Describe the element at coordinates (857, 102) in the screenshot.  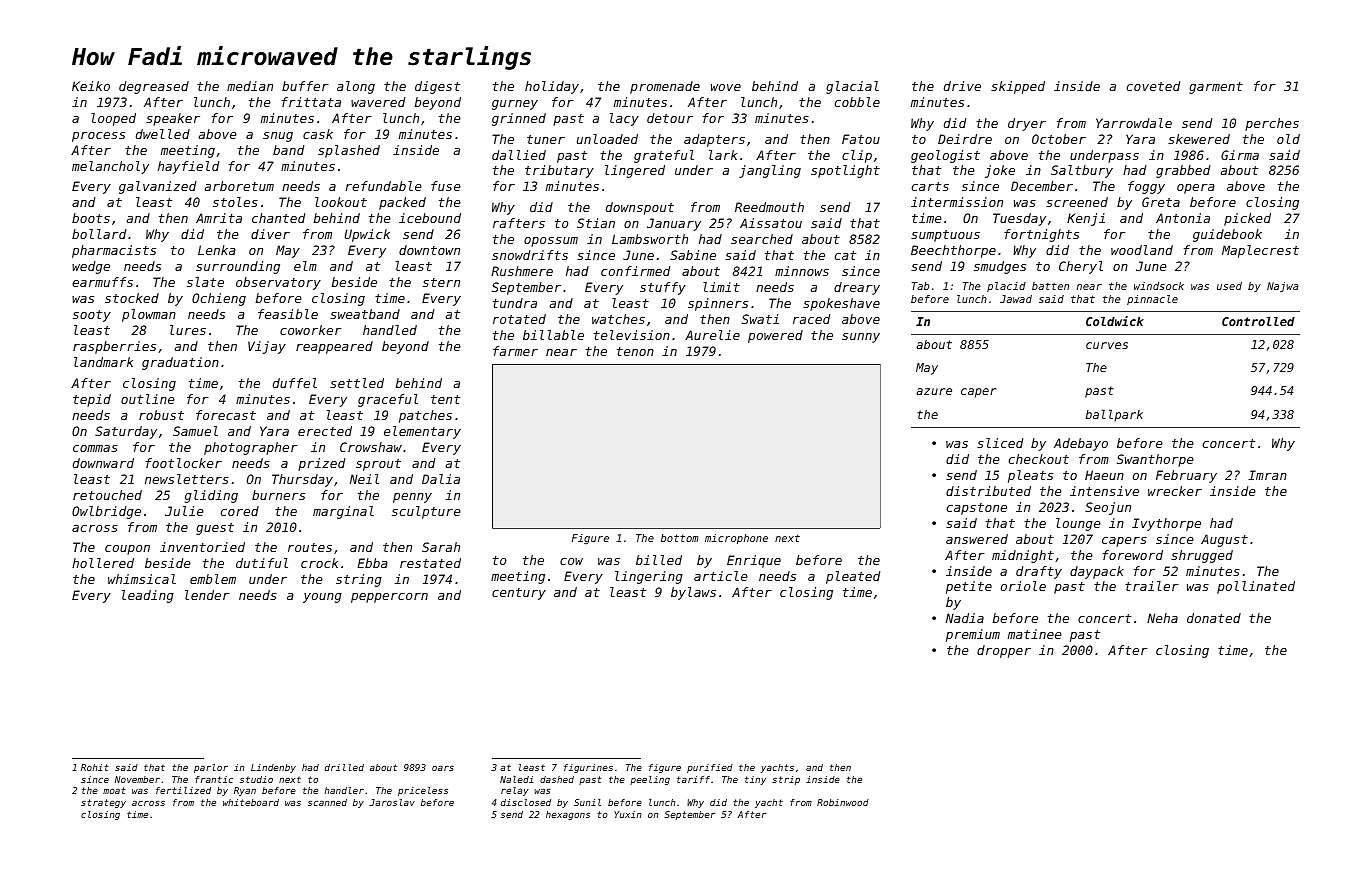
I see `cobble` at that location.
